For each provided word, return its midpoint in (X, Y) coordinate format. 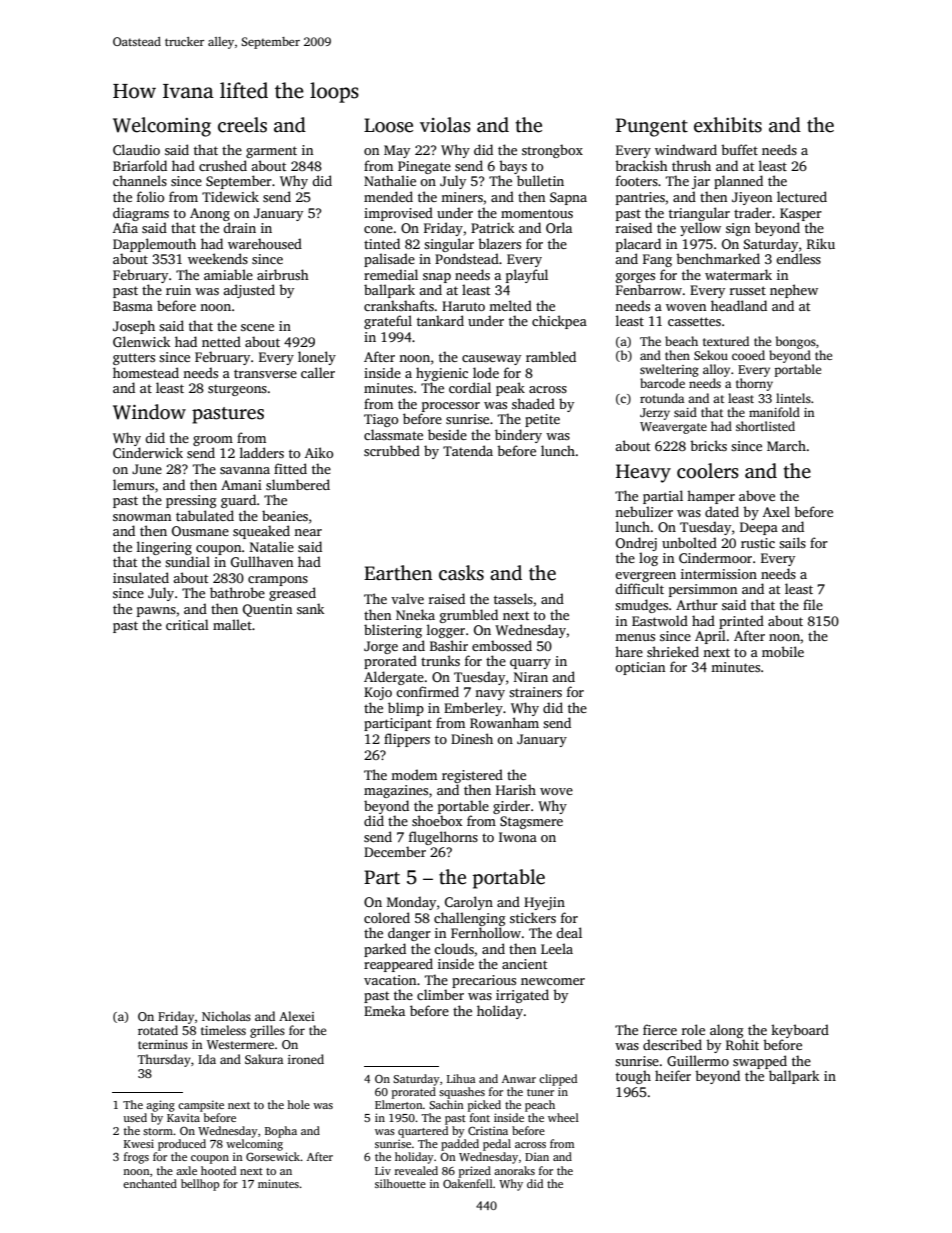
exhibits (728, 125)
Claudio (136, 149)
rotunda (662, 398)
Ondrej (636, 544)
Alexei (297, 1016)
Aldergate (394, 678)
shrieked (673, 651)
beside (447, 434)
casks (461, 573)
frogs (136, 1158)
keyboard (800, 1031)
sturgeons (237, 390)
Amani (241, 485)
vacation (390, 980)
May (397, 151)
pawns (156, 612)
